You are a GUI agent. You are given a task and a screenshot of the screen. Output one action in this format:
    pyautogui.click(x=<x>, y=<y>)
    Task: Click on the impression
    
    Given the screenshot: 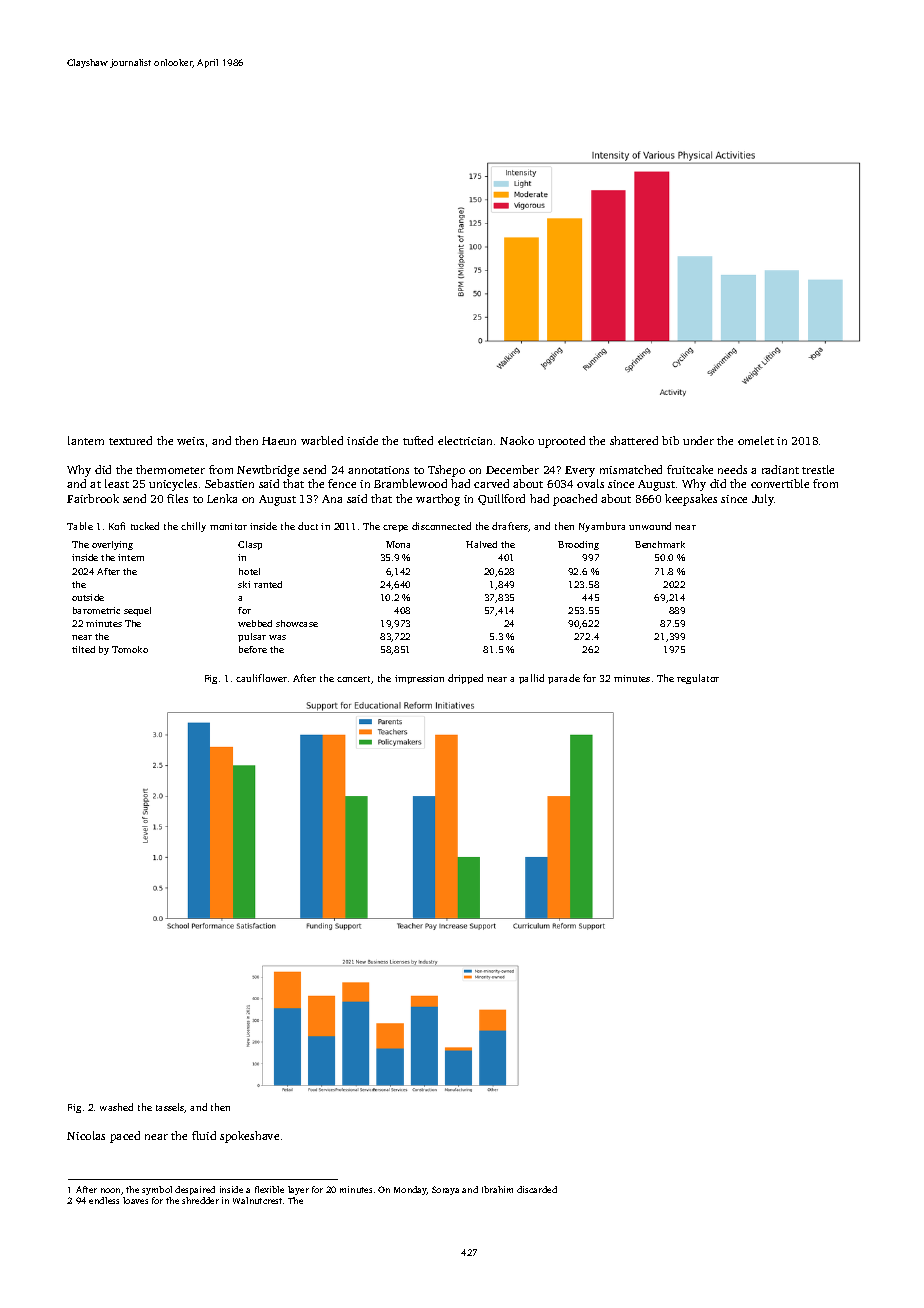 What is the action you would take?
    pyautogui.click(x=419, y=679)
